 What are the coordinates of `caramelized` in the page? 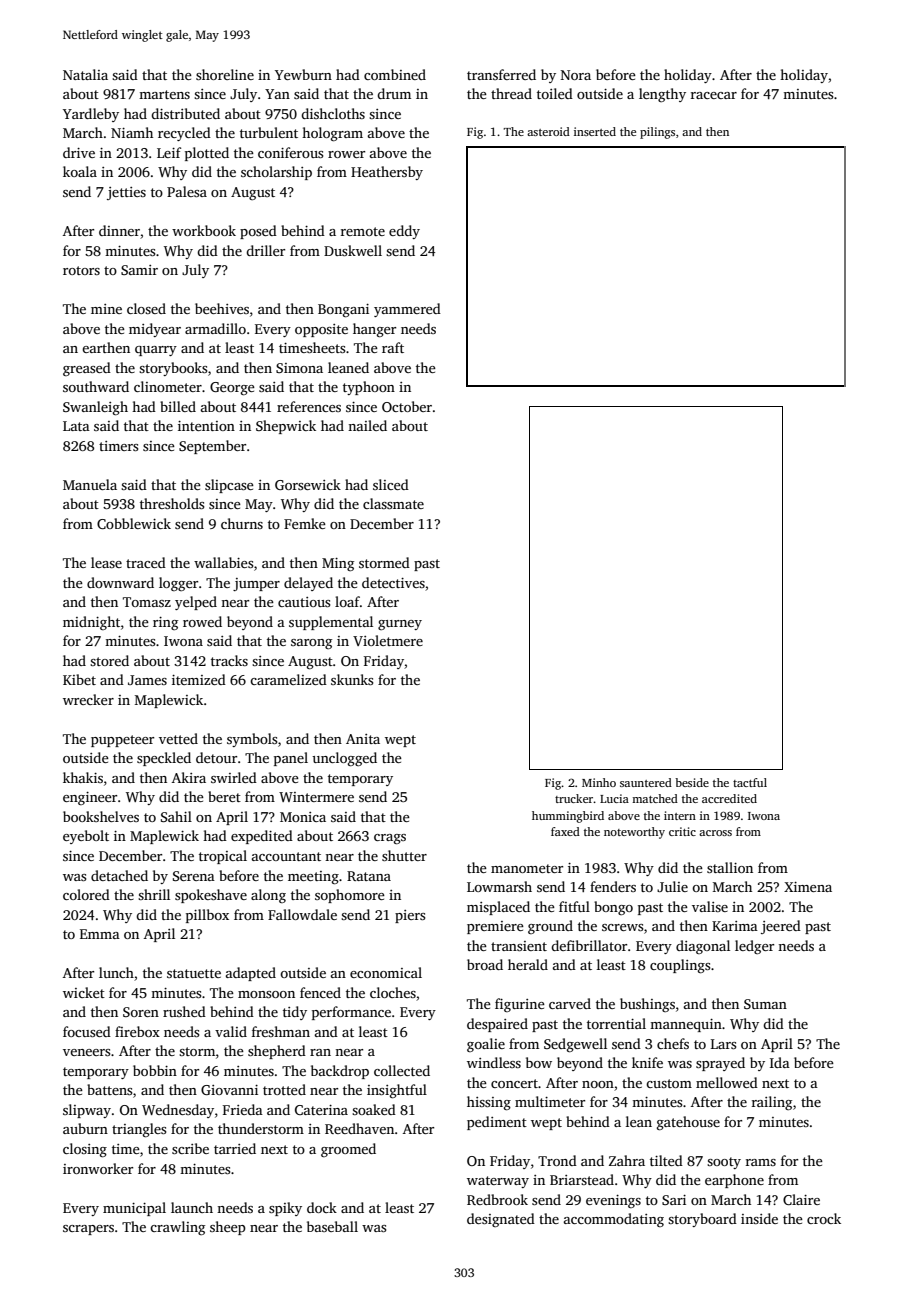 It's located at (288, 679).
